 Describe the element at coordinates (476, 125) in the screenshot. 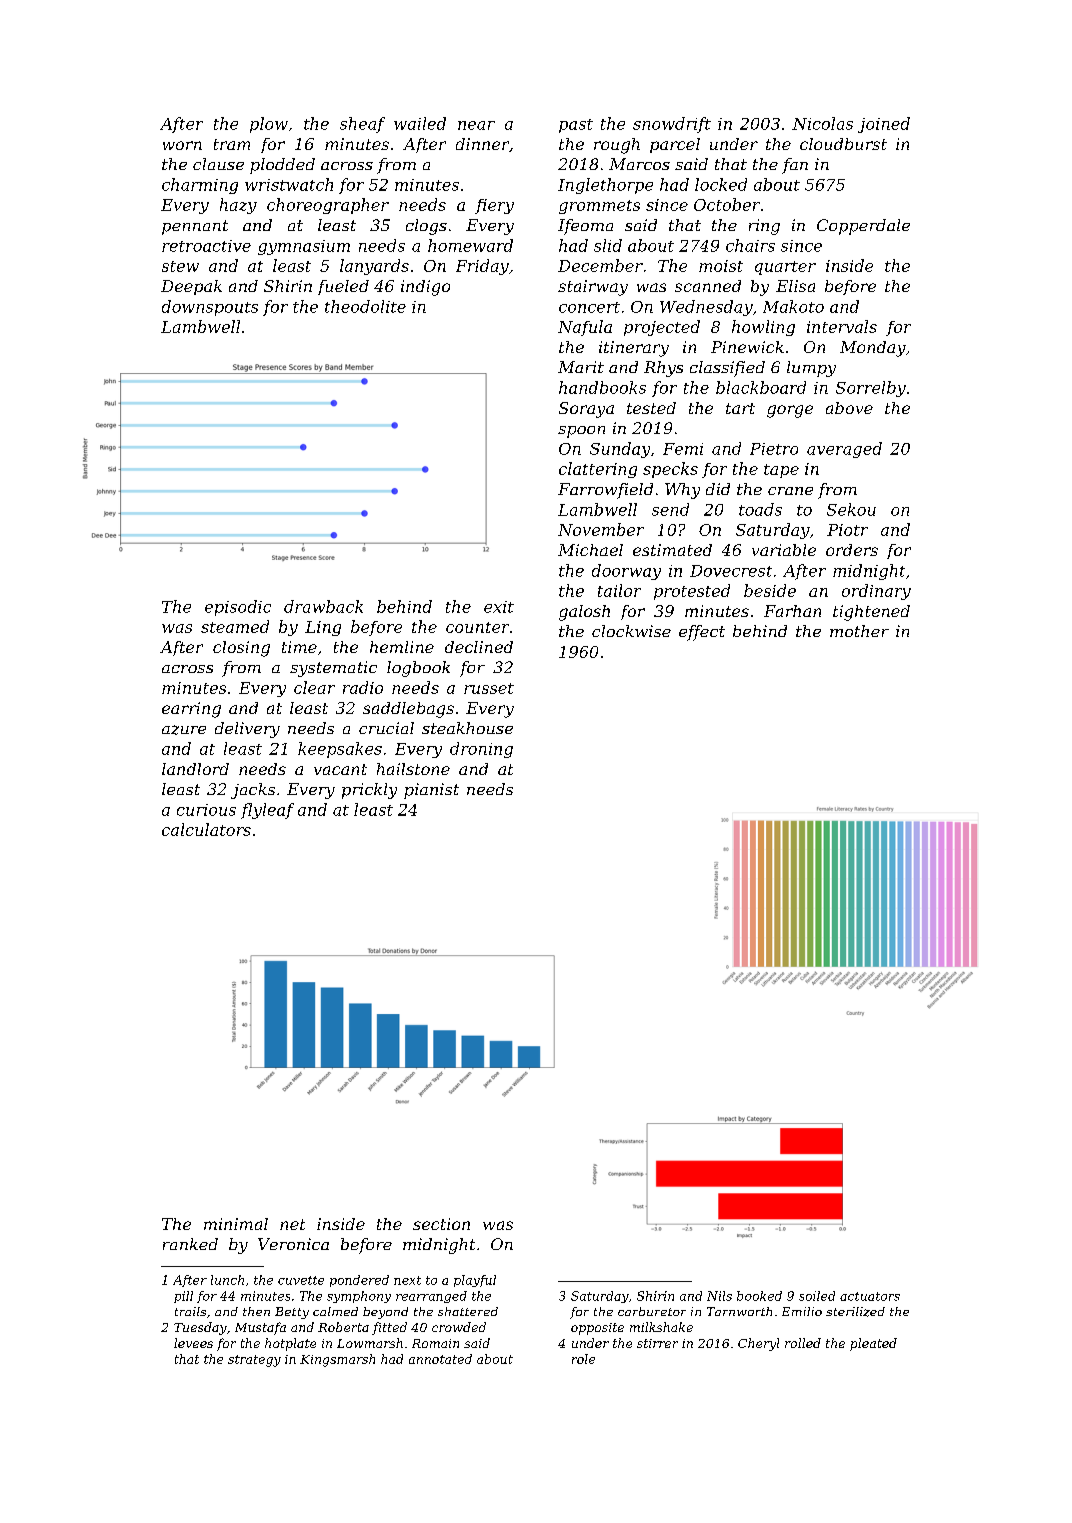

I see `near` at that location.
